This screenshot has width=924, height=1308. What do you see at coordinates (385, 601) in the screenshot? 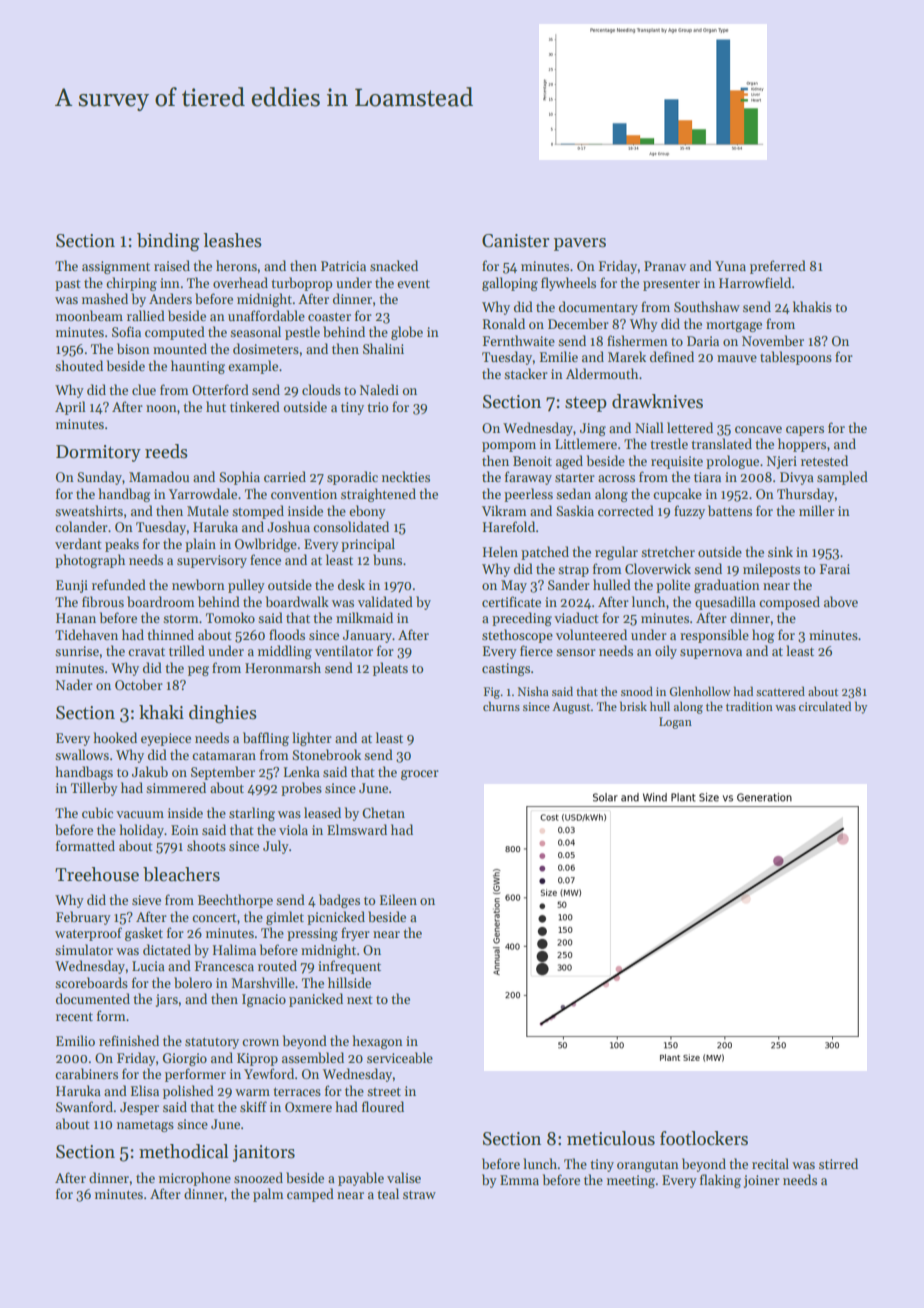
I see `validated` at bounding box center [385, 601].
